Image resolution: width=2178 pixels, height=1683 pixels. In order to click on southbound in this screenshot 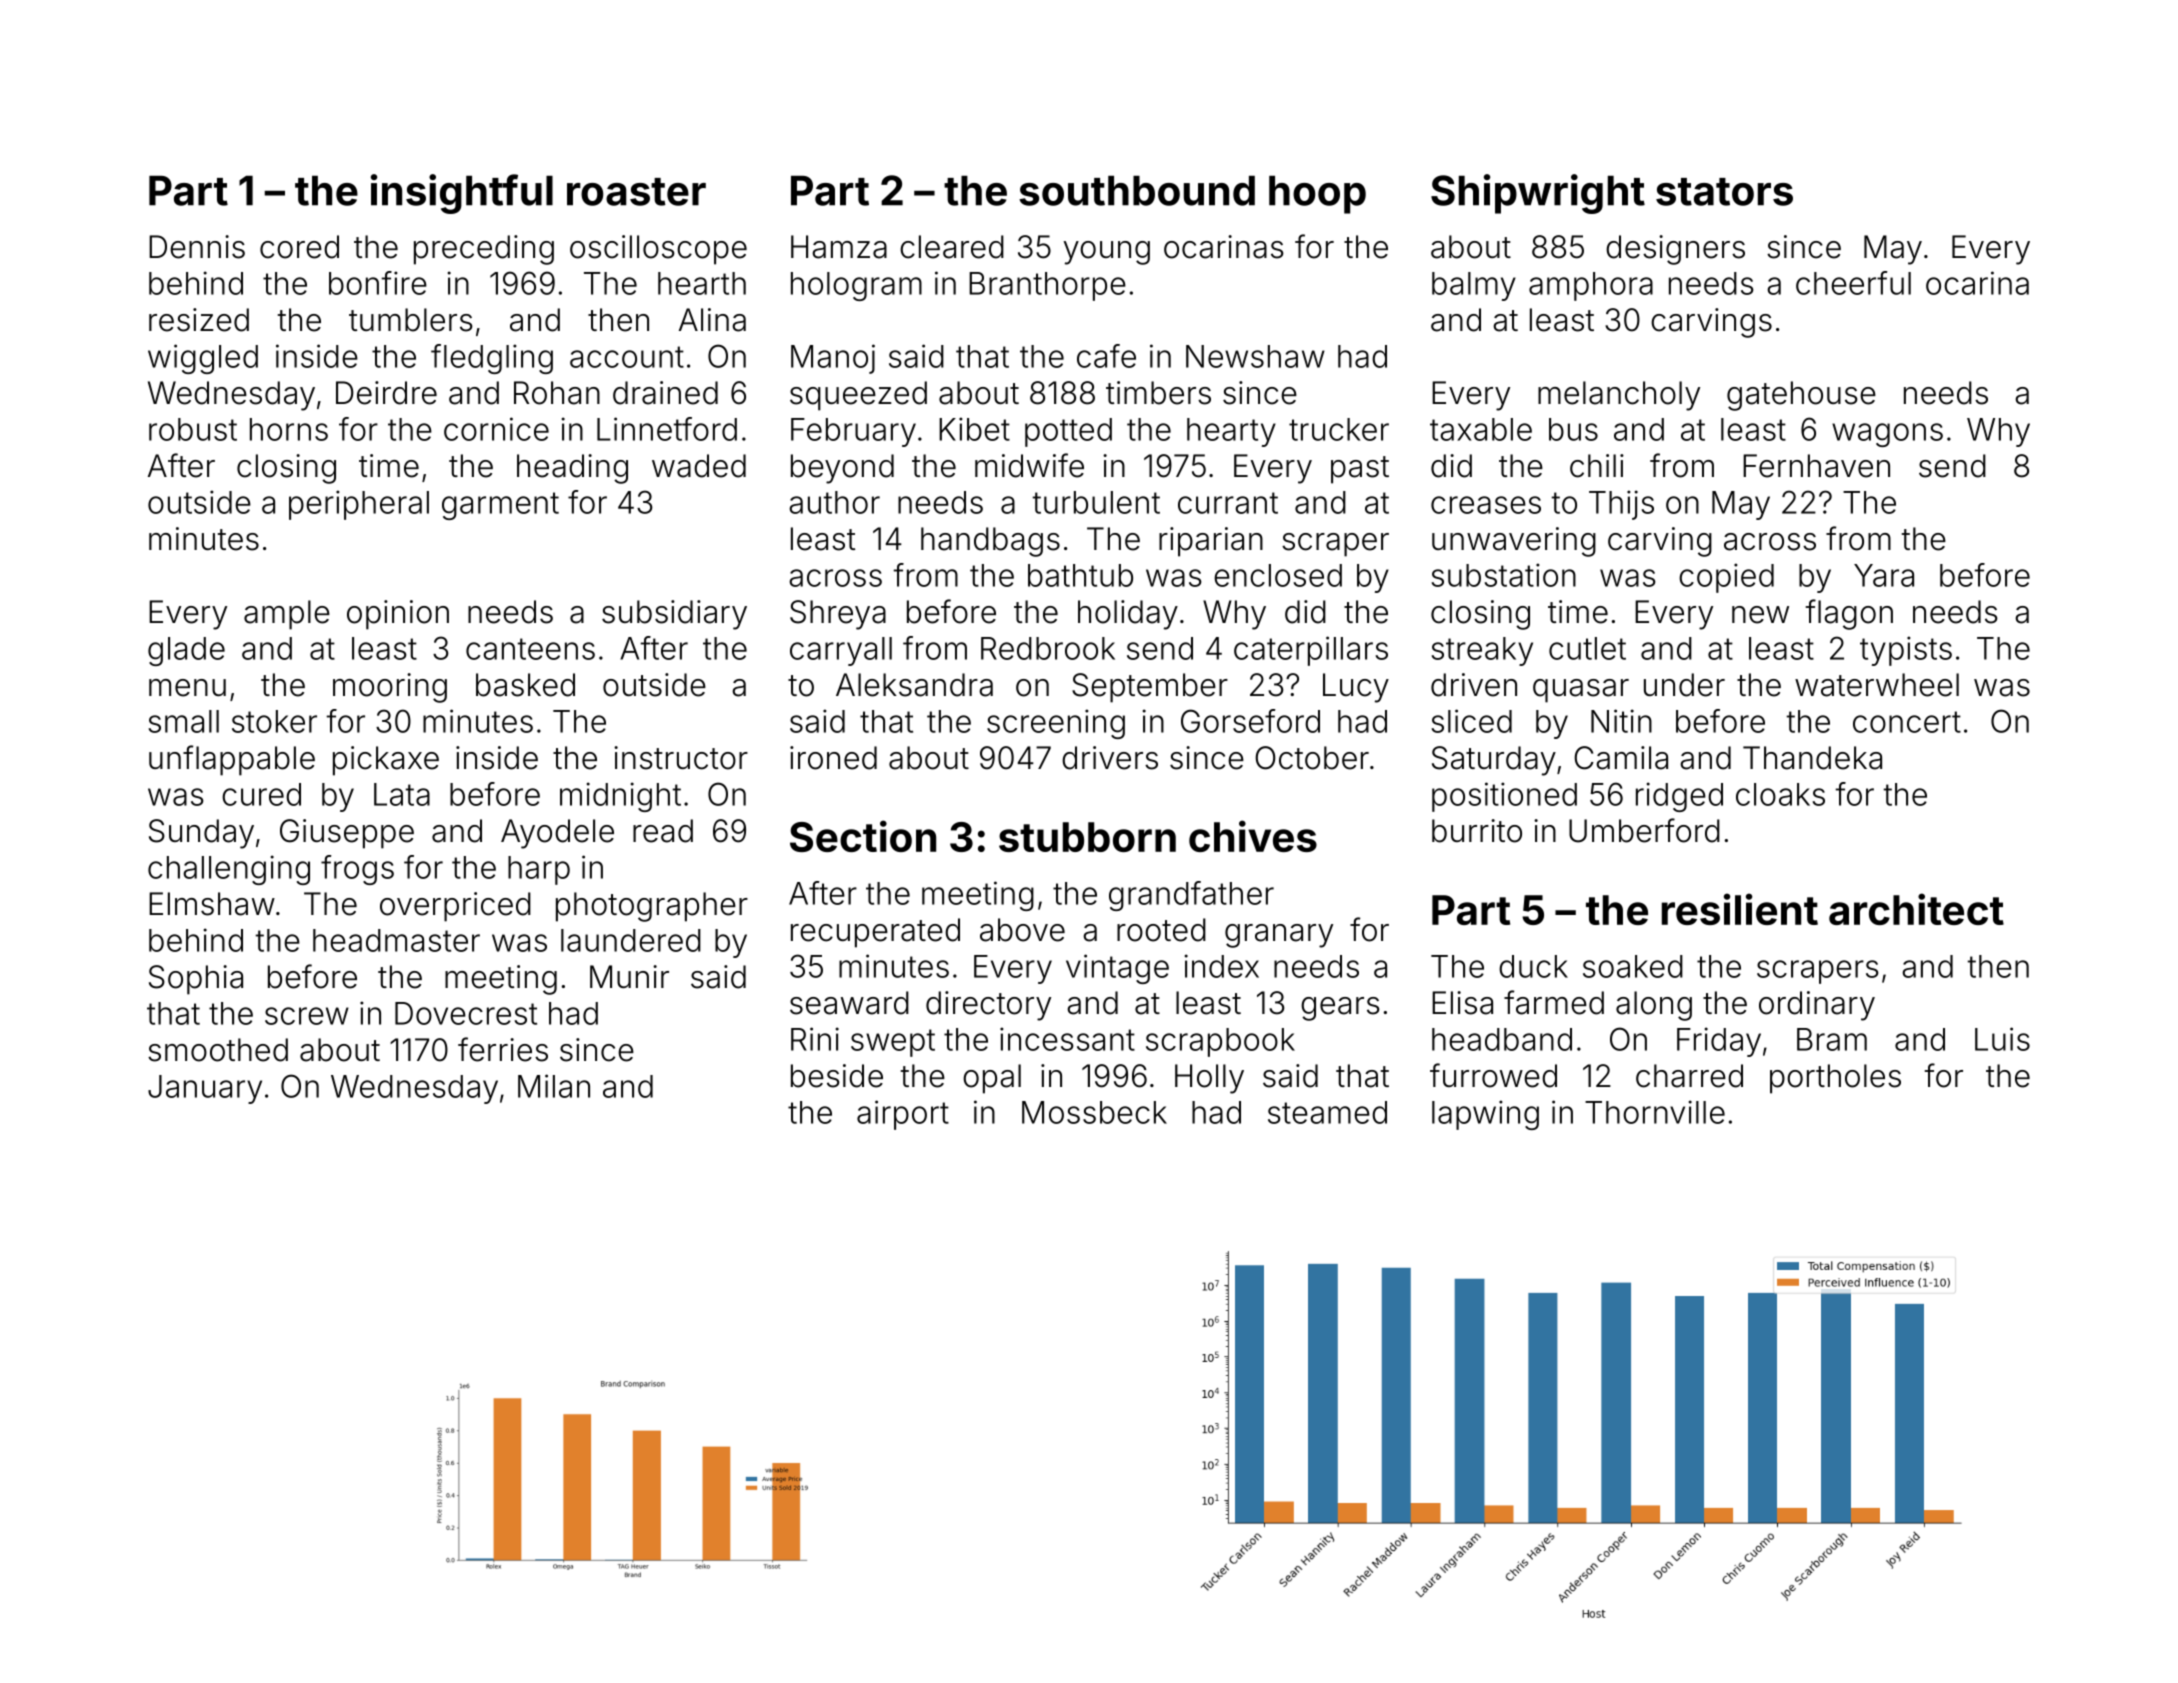, I will do `click(1137, 191)`.
